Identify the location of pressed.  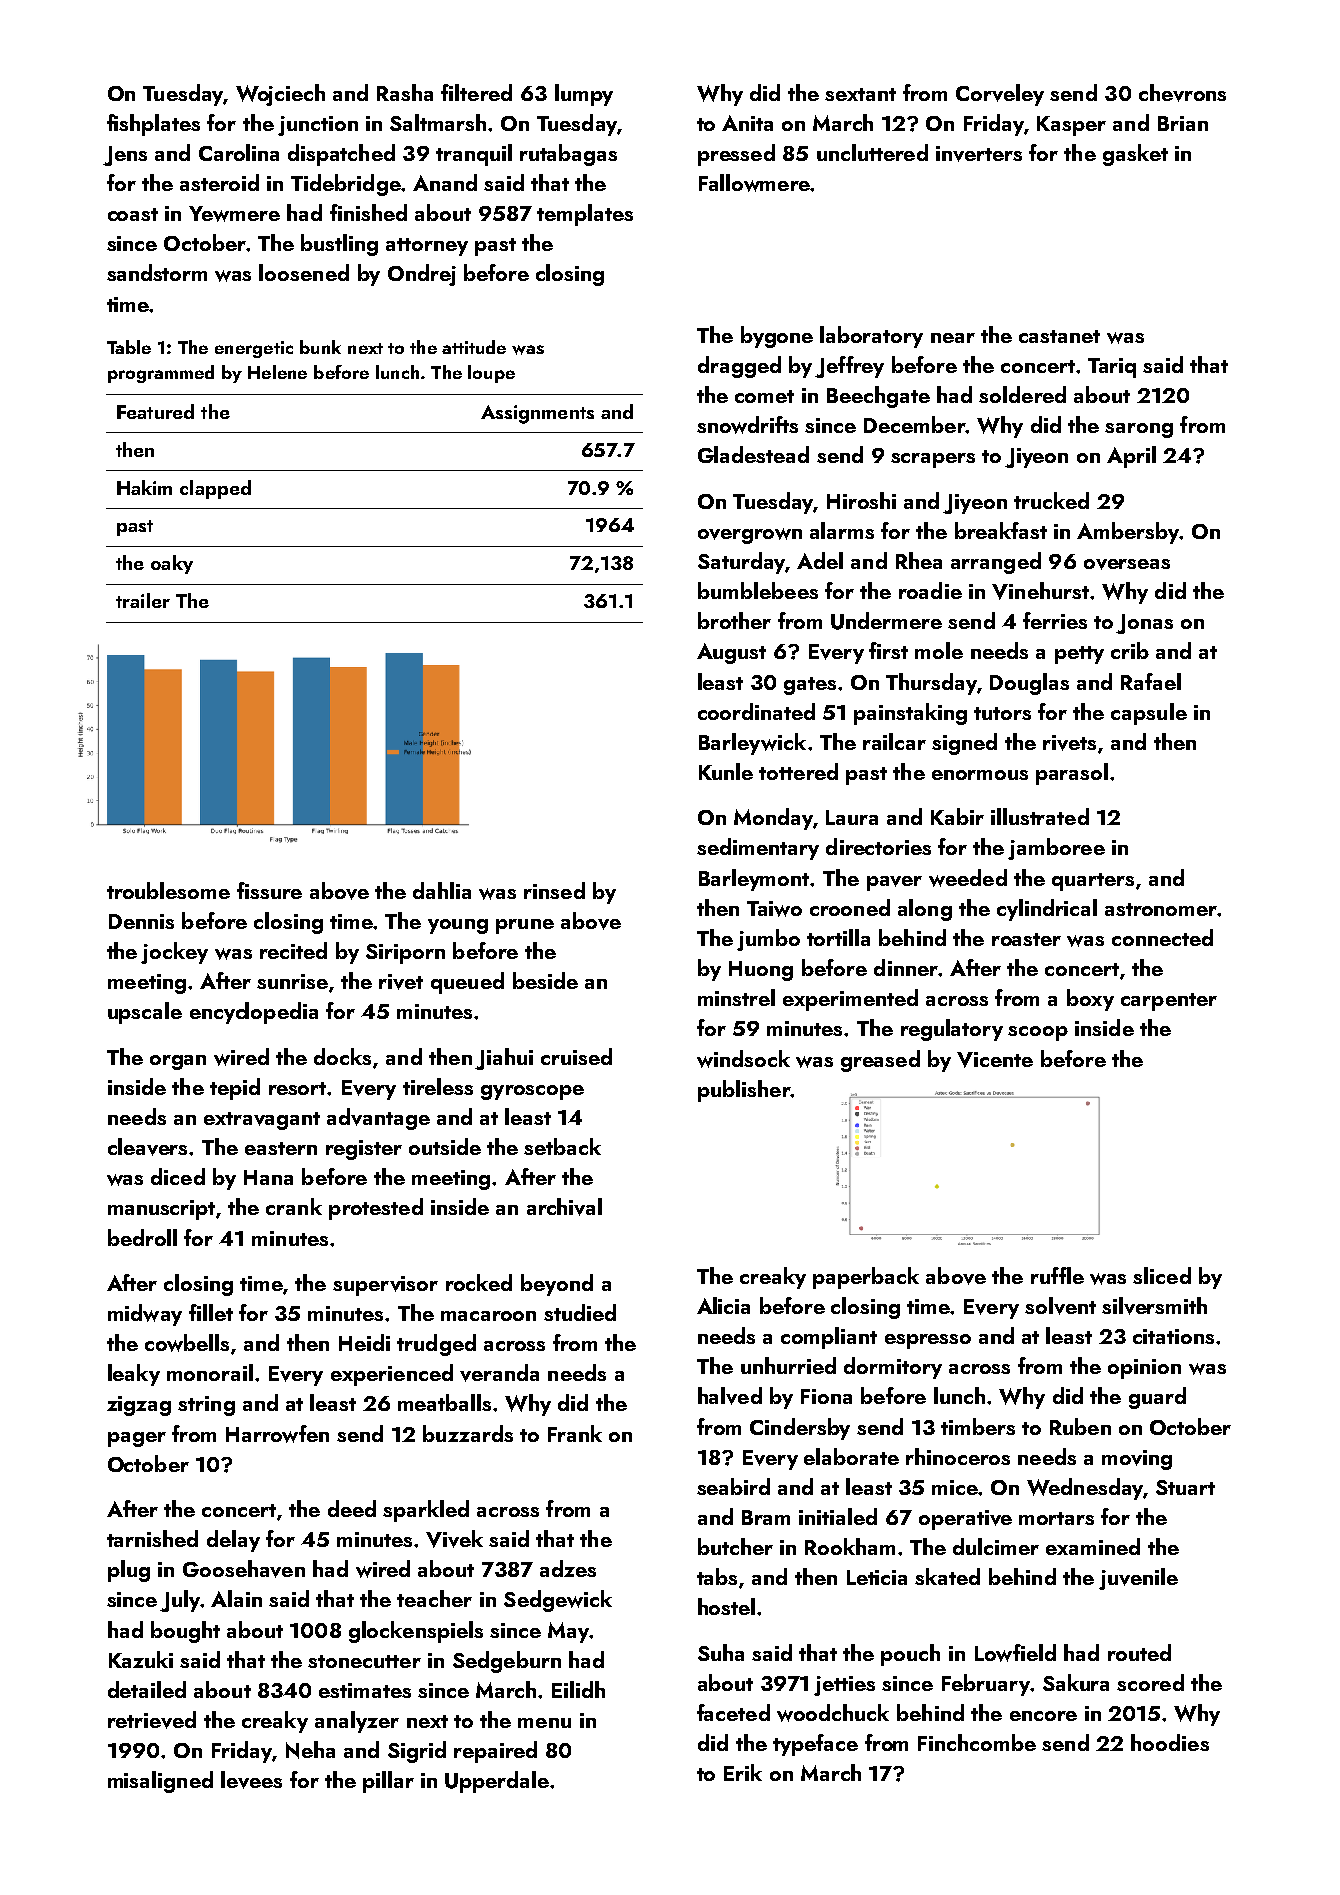
(736, 155).
